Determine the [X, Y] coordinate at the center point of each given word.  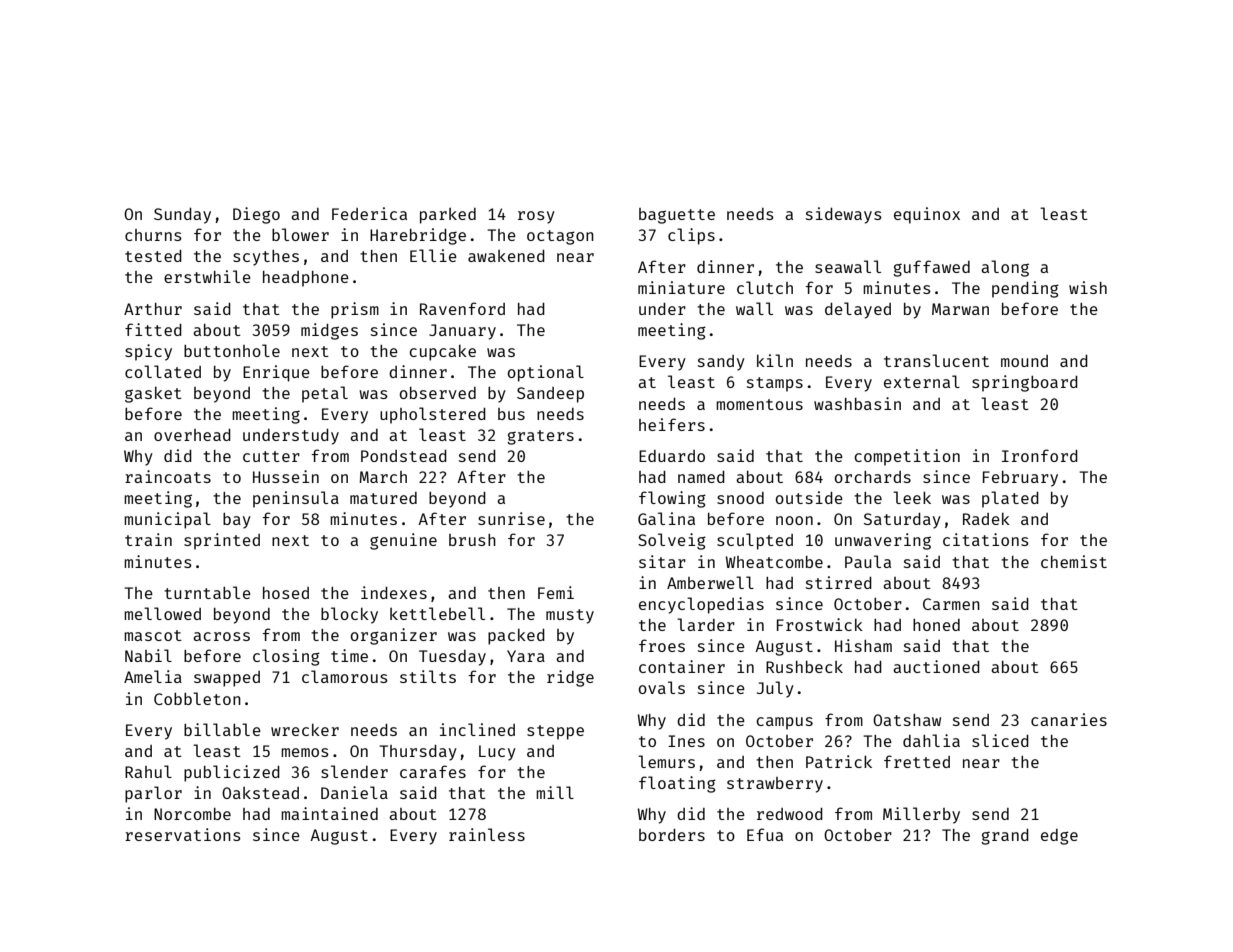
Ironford [1040, 455]
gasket [153, 395]
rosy [536, 217]
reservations [183, 834]
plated [1010, 499]
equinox [927, 215]
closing [286, 657]
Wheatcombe [774, 562]
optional [546, 373]
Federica [369, 213]
